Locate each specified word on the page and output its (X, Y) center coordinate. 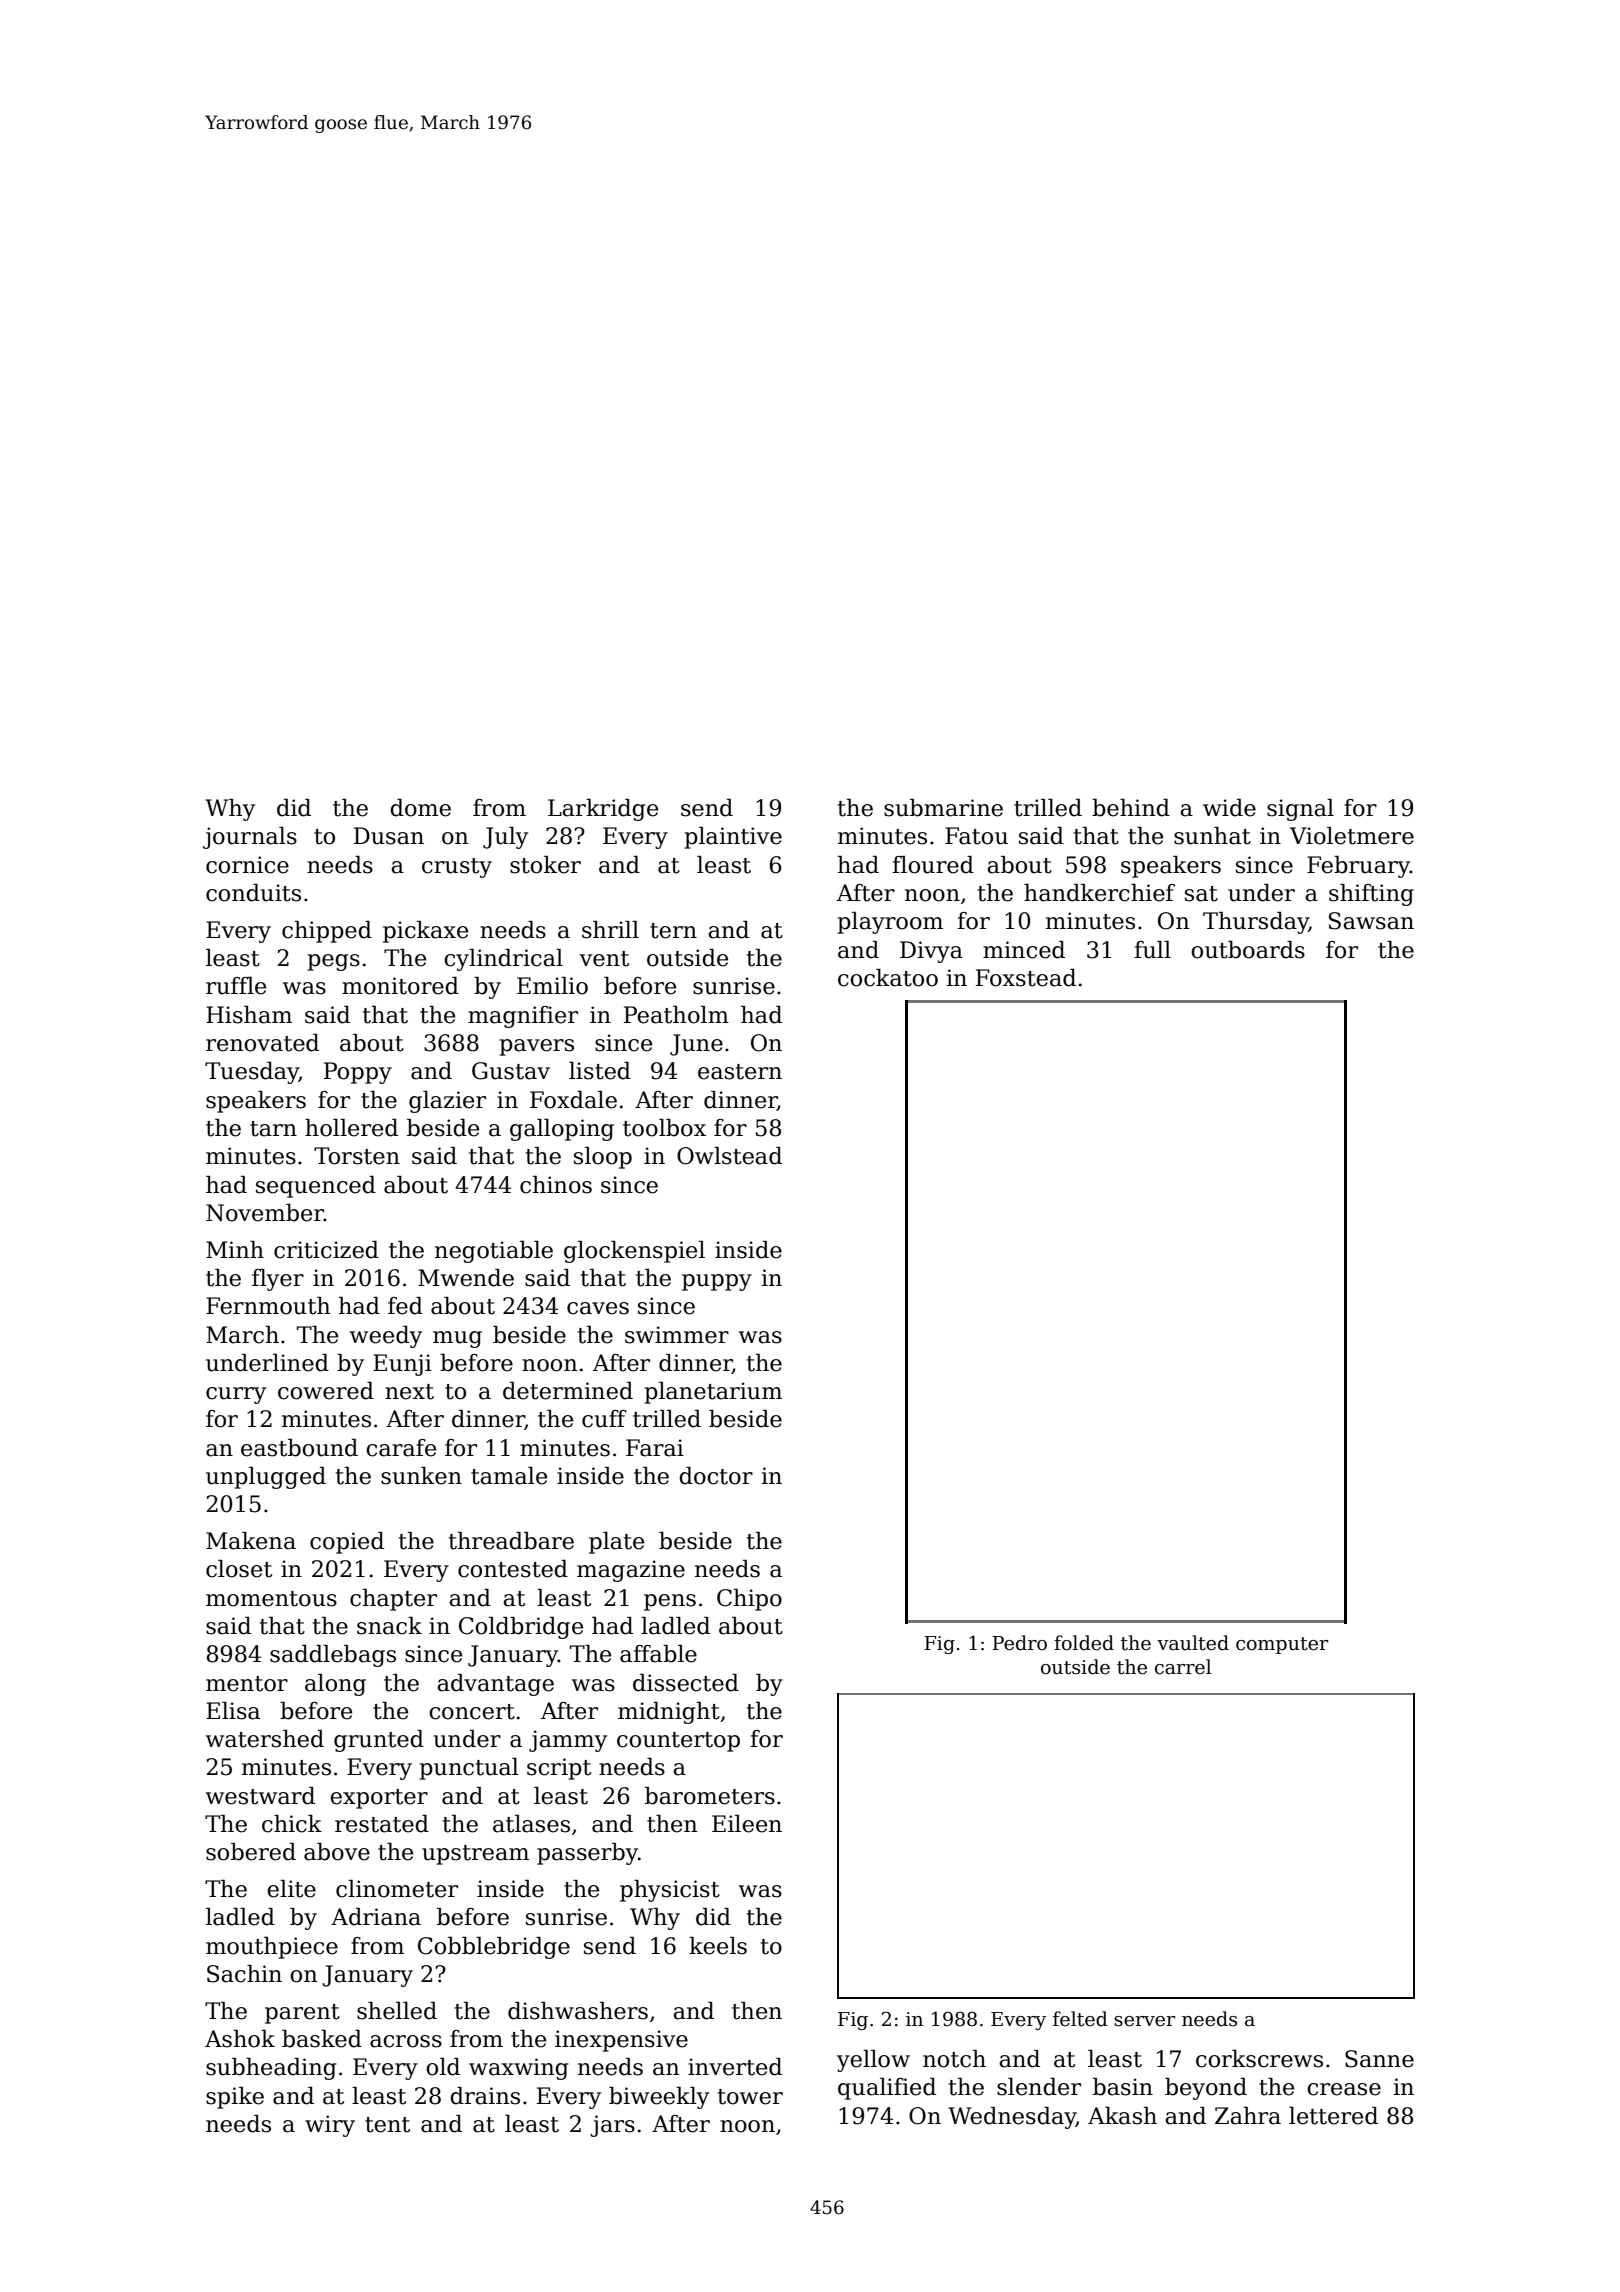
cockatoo (888, 978)
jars (613, 2126)
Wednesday (1012, 2118)
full (1152, 950)
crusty (457, 868)
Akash (1122, 2116)
